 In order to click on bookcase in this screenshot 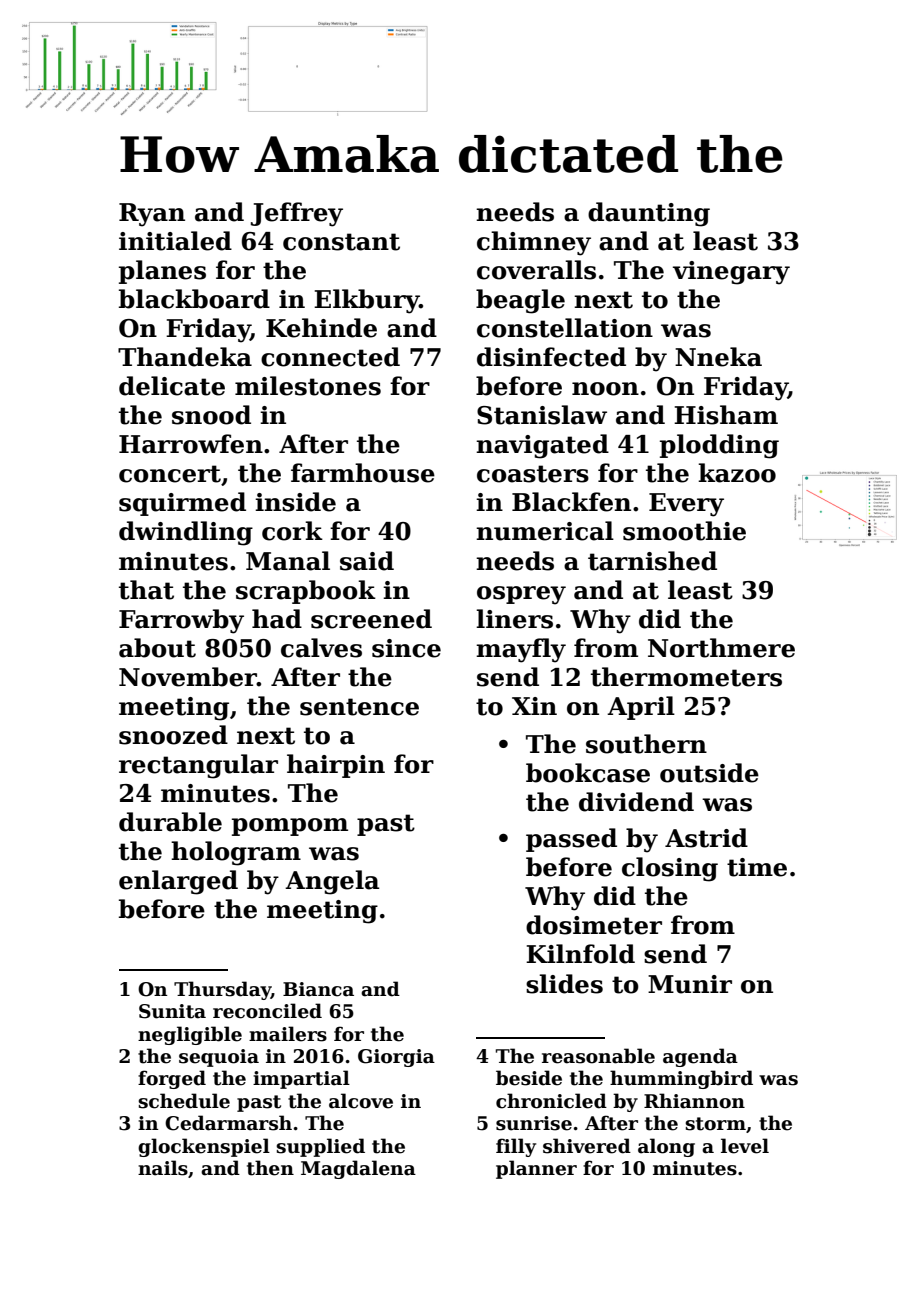, I will do `click(588, 773)`.
